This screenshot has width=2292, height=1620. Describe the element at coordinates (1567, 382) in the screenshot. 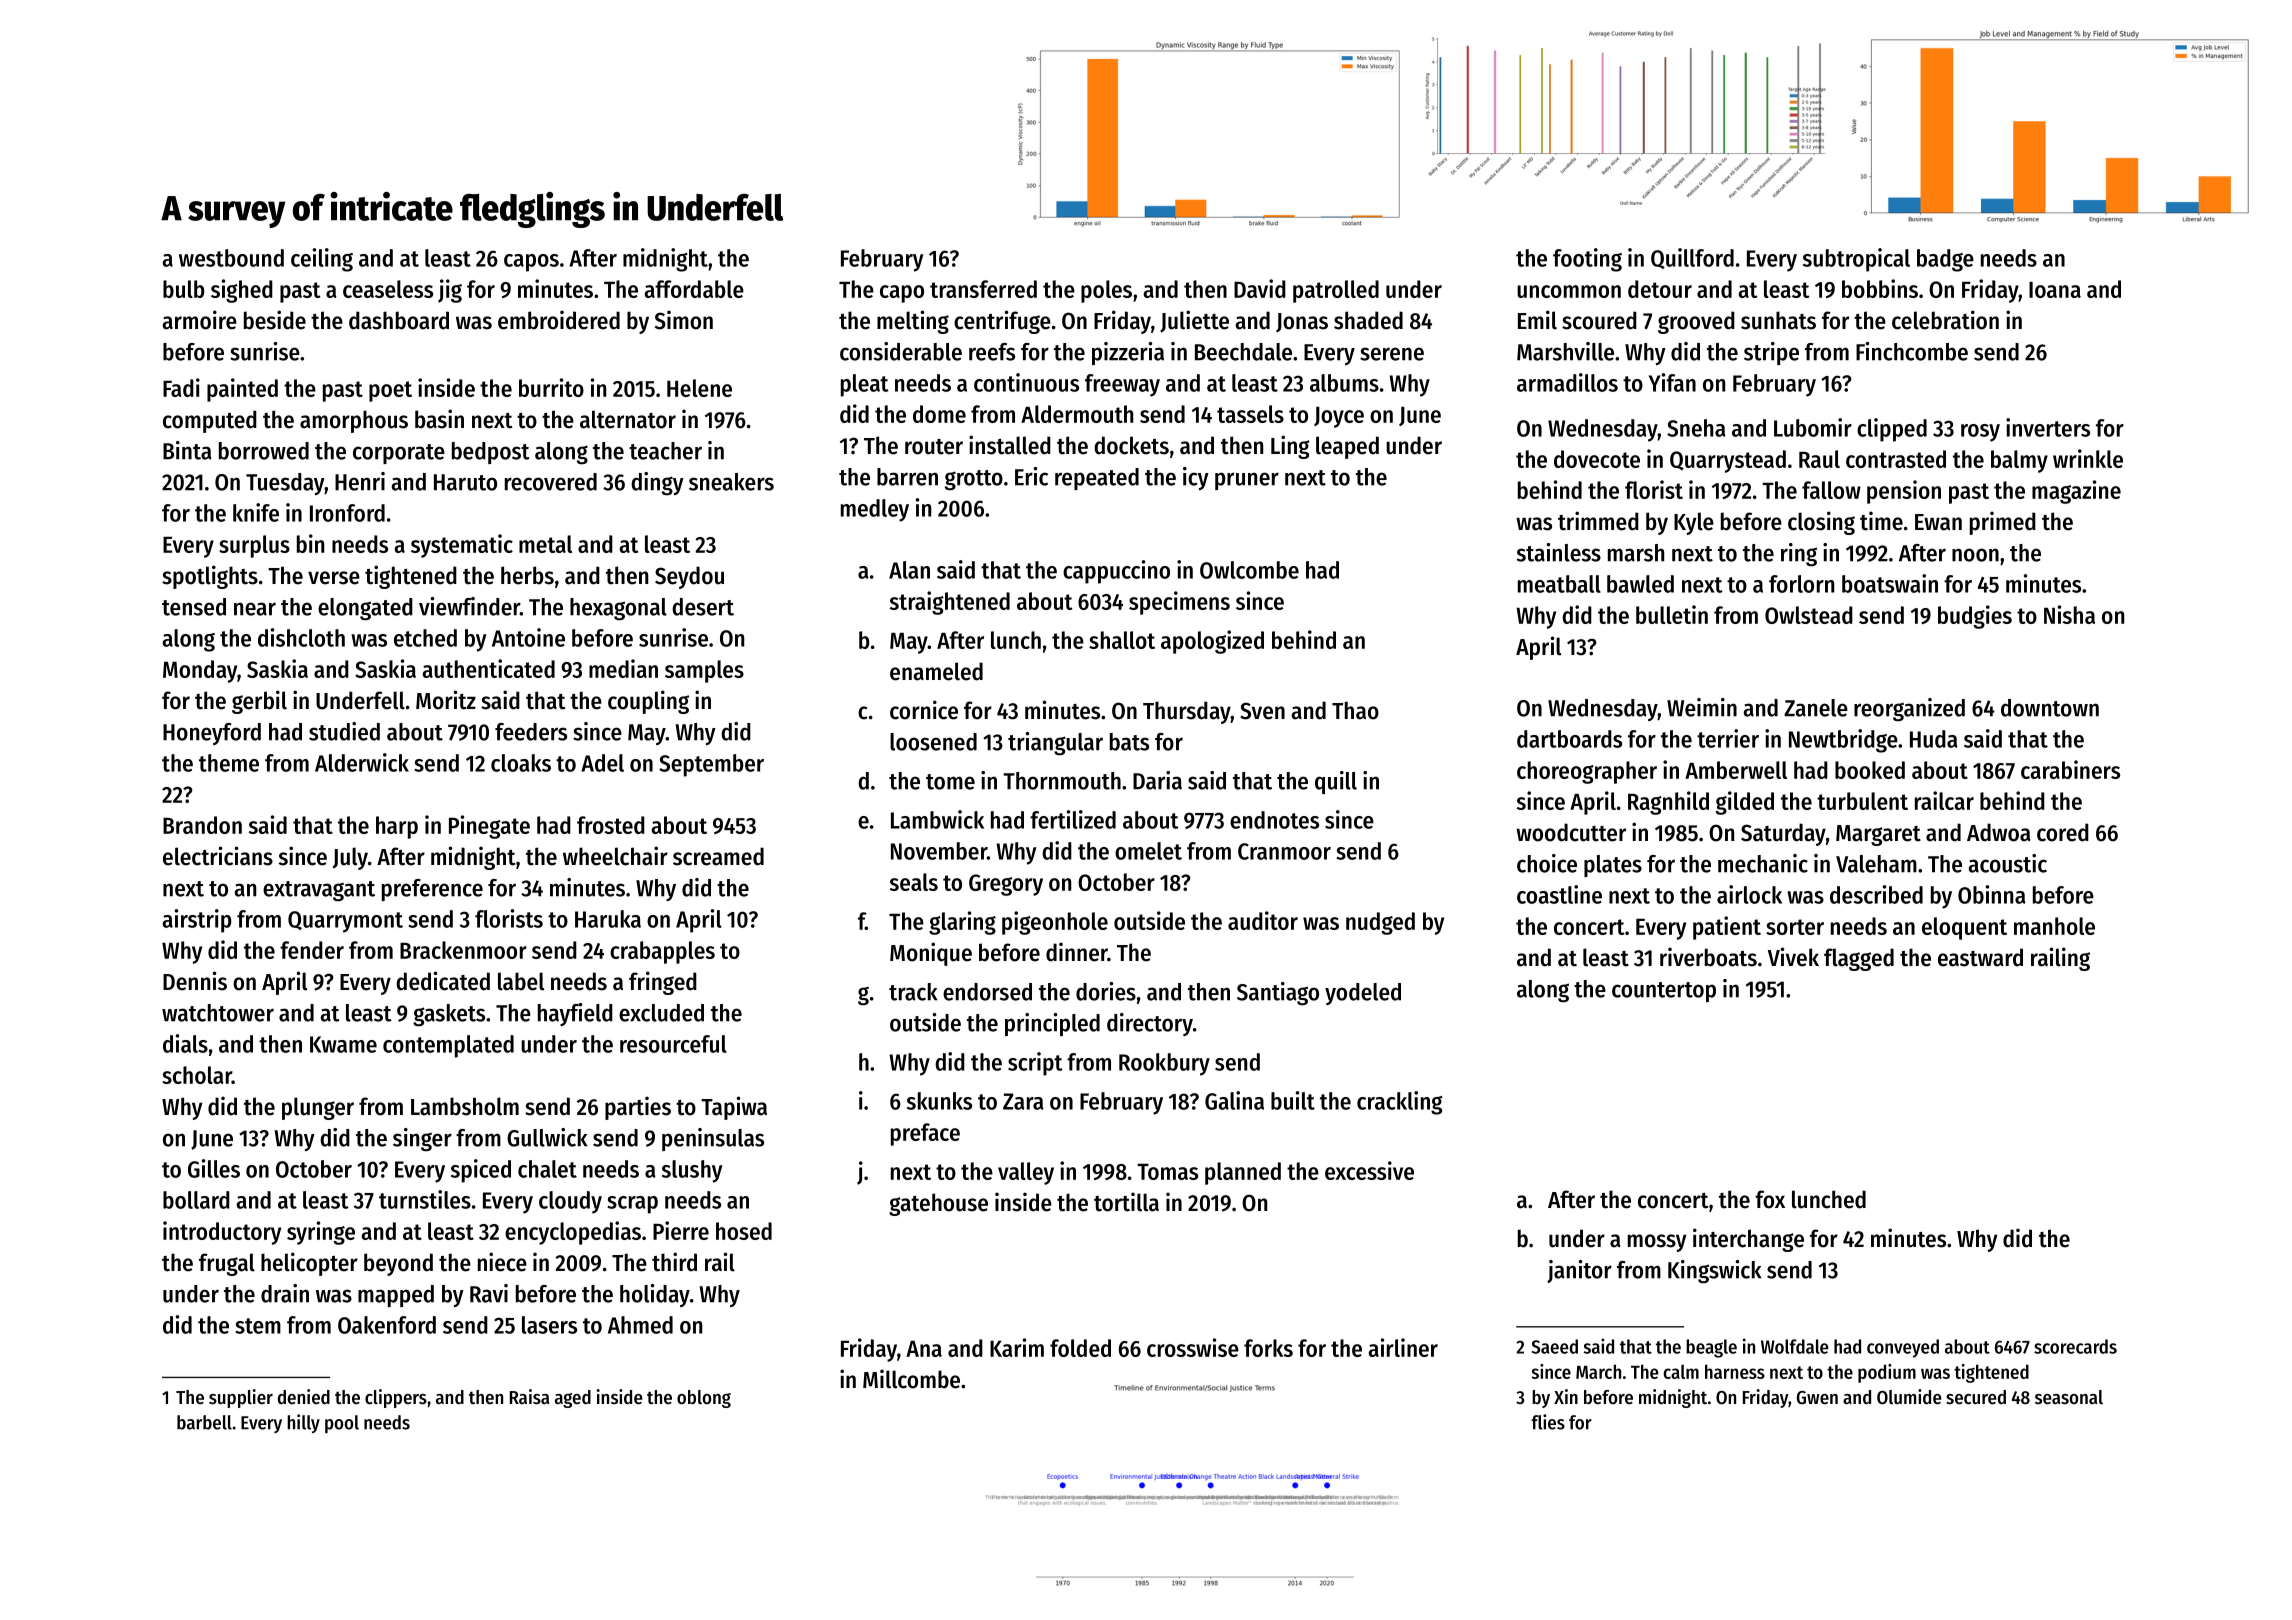

I see `armadillos` at that location.
